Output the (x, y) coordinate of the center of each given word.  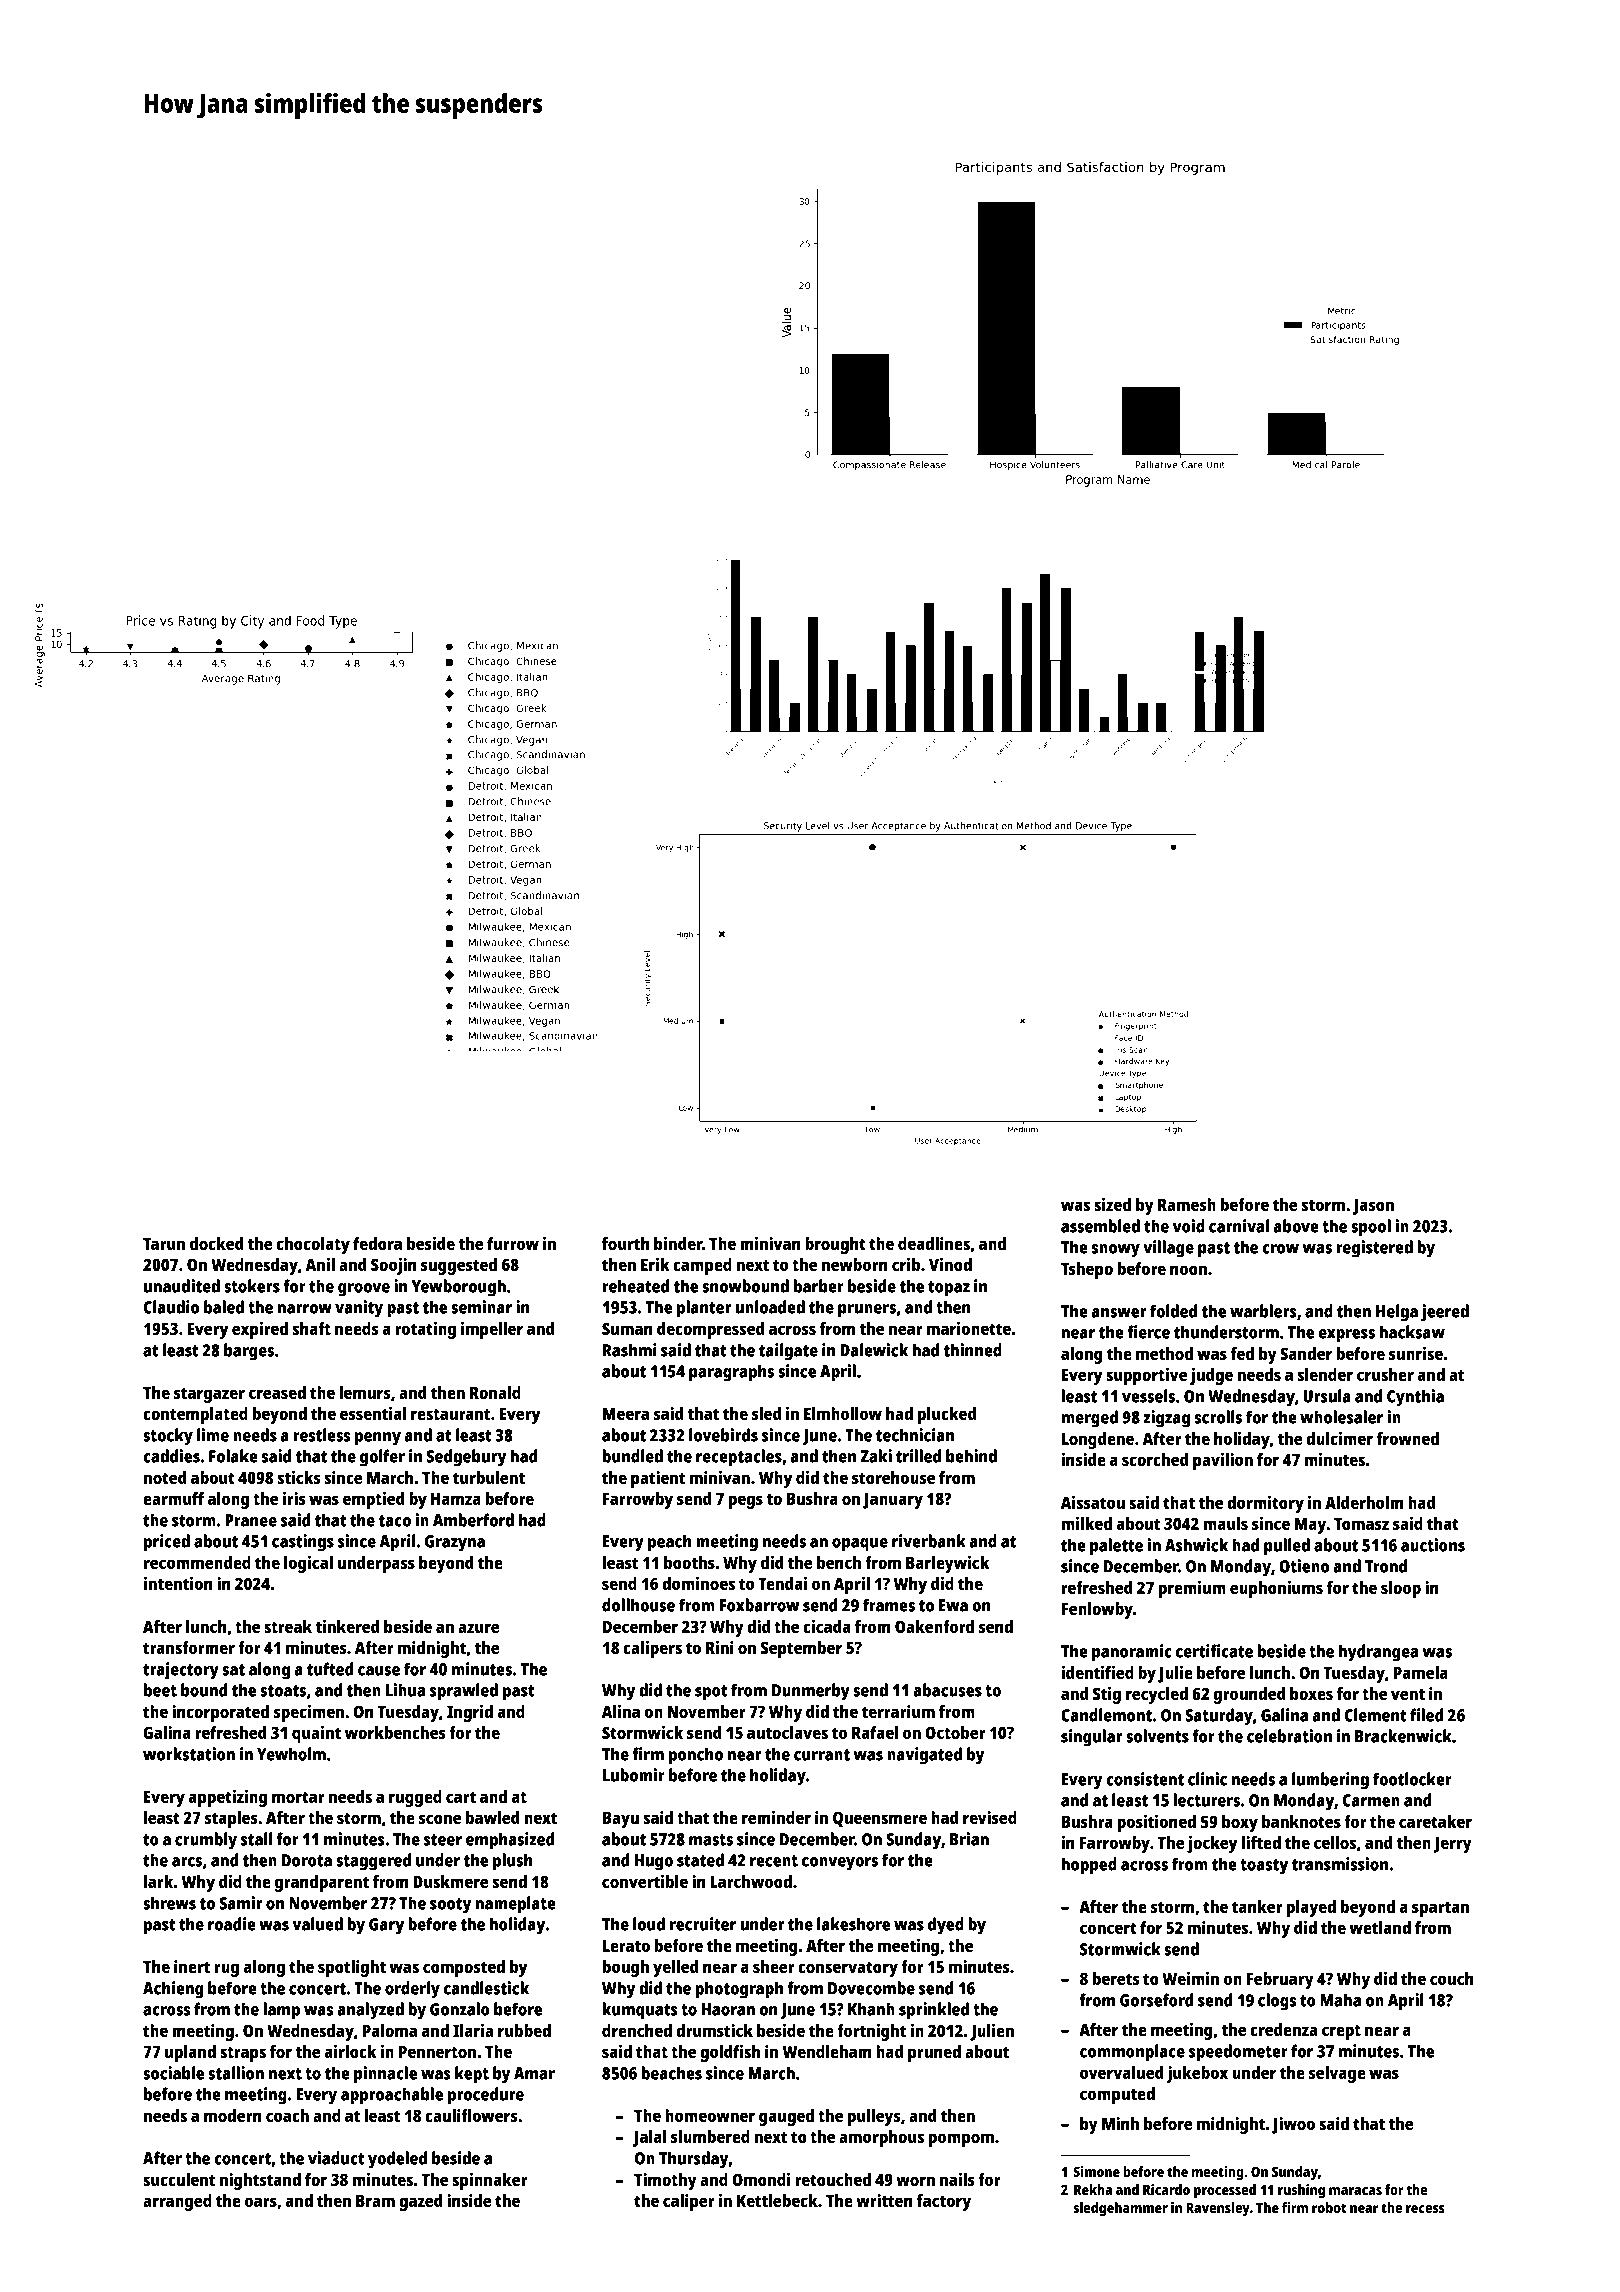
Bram (375, 2201)
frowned (1407, 1438)
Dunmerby (811, 1692)
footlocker (1412, 1779)
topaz (949, 1289)
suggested (459, 1266)
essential (373, 1413)
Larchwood (751, 1881)
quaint (316, 1734)
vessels (1148, 1396)
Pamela (1420, 1672)
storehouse (893, 1477)
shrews (169, 1903)
